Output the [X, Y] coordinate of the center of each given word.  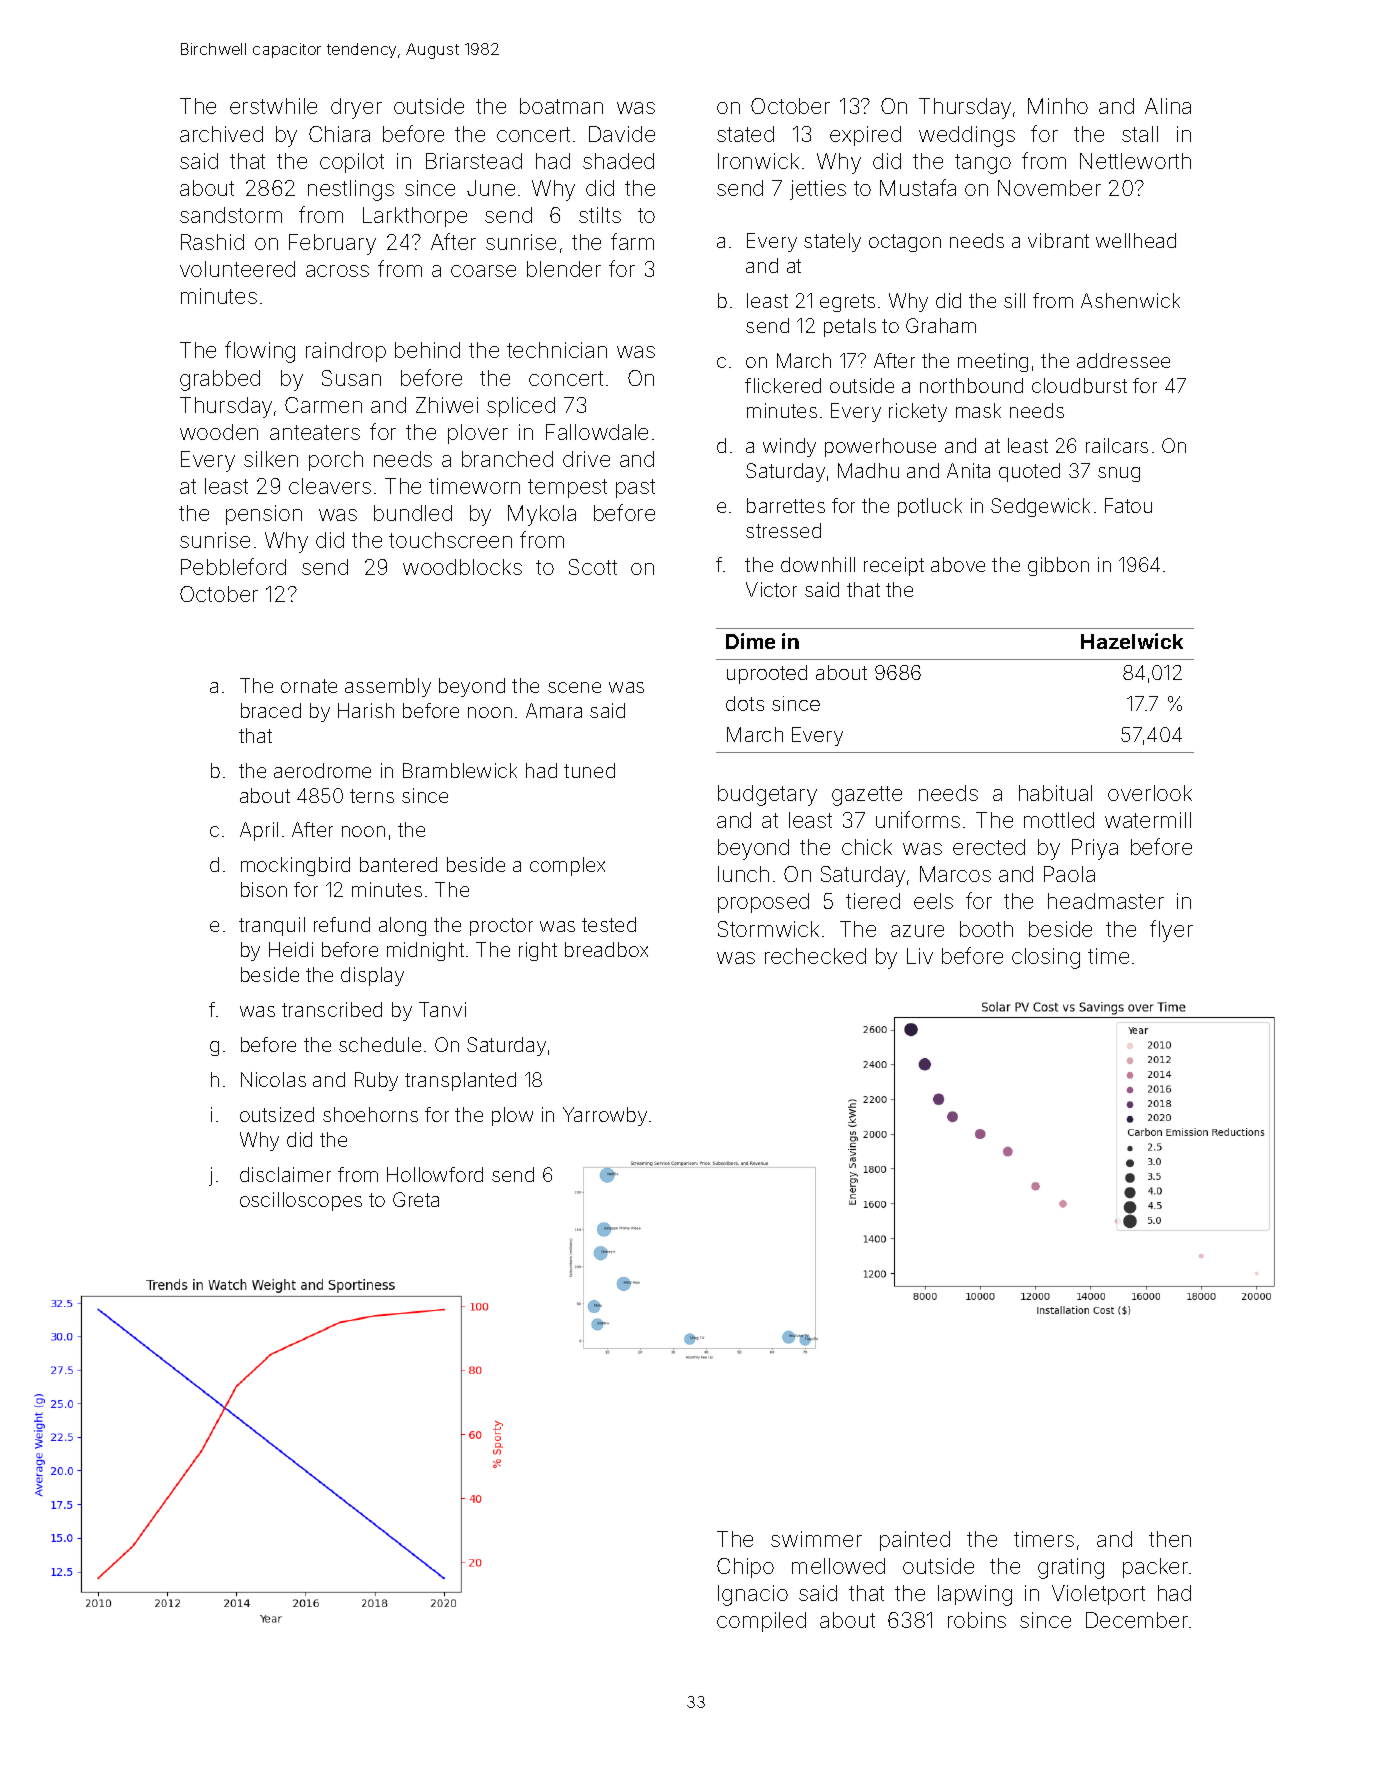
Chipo [745, 1568]
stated [745, 134]
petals [850, 327]
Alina [1168, 106]
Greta [416, 1199]
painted [915, 1541]
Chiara [339, 134]
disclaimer [285, 1174]
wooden [219, 432]
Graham [941, 325]
